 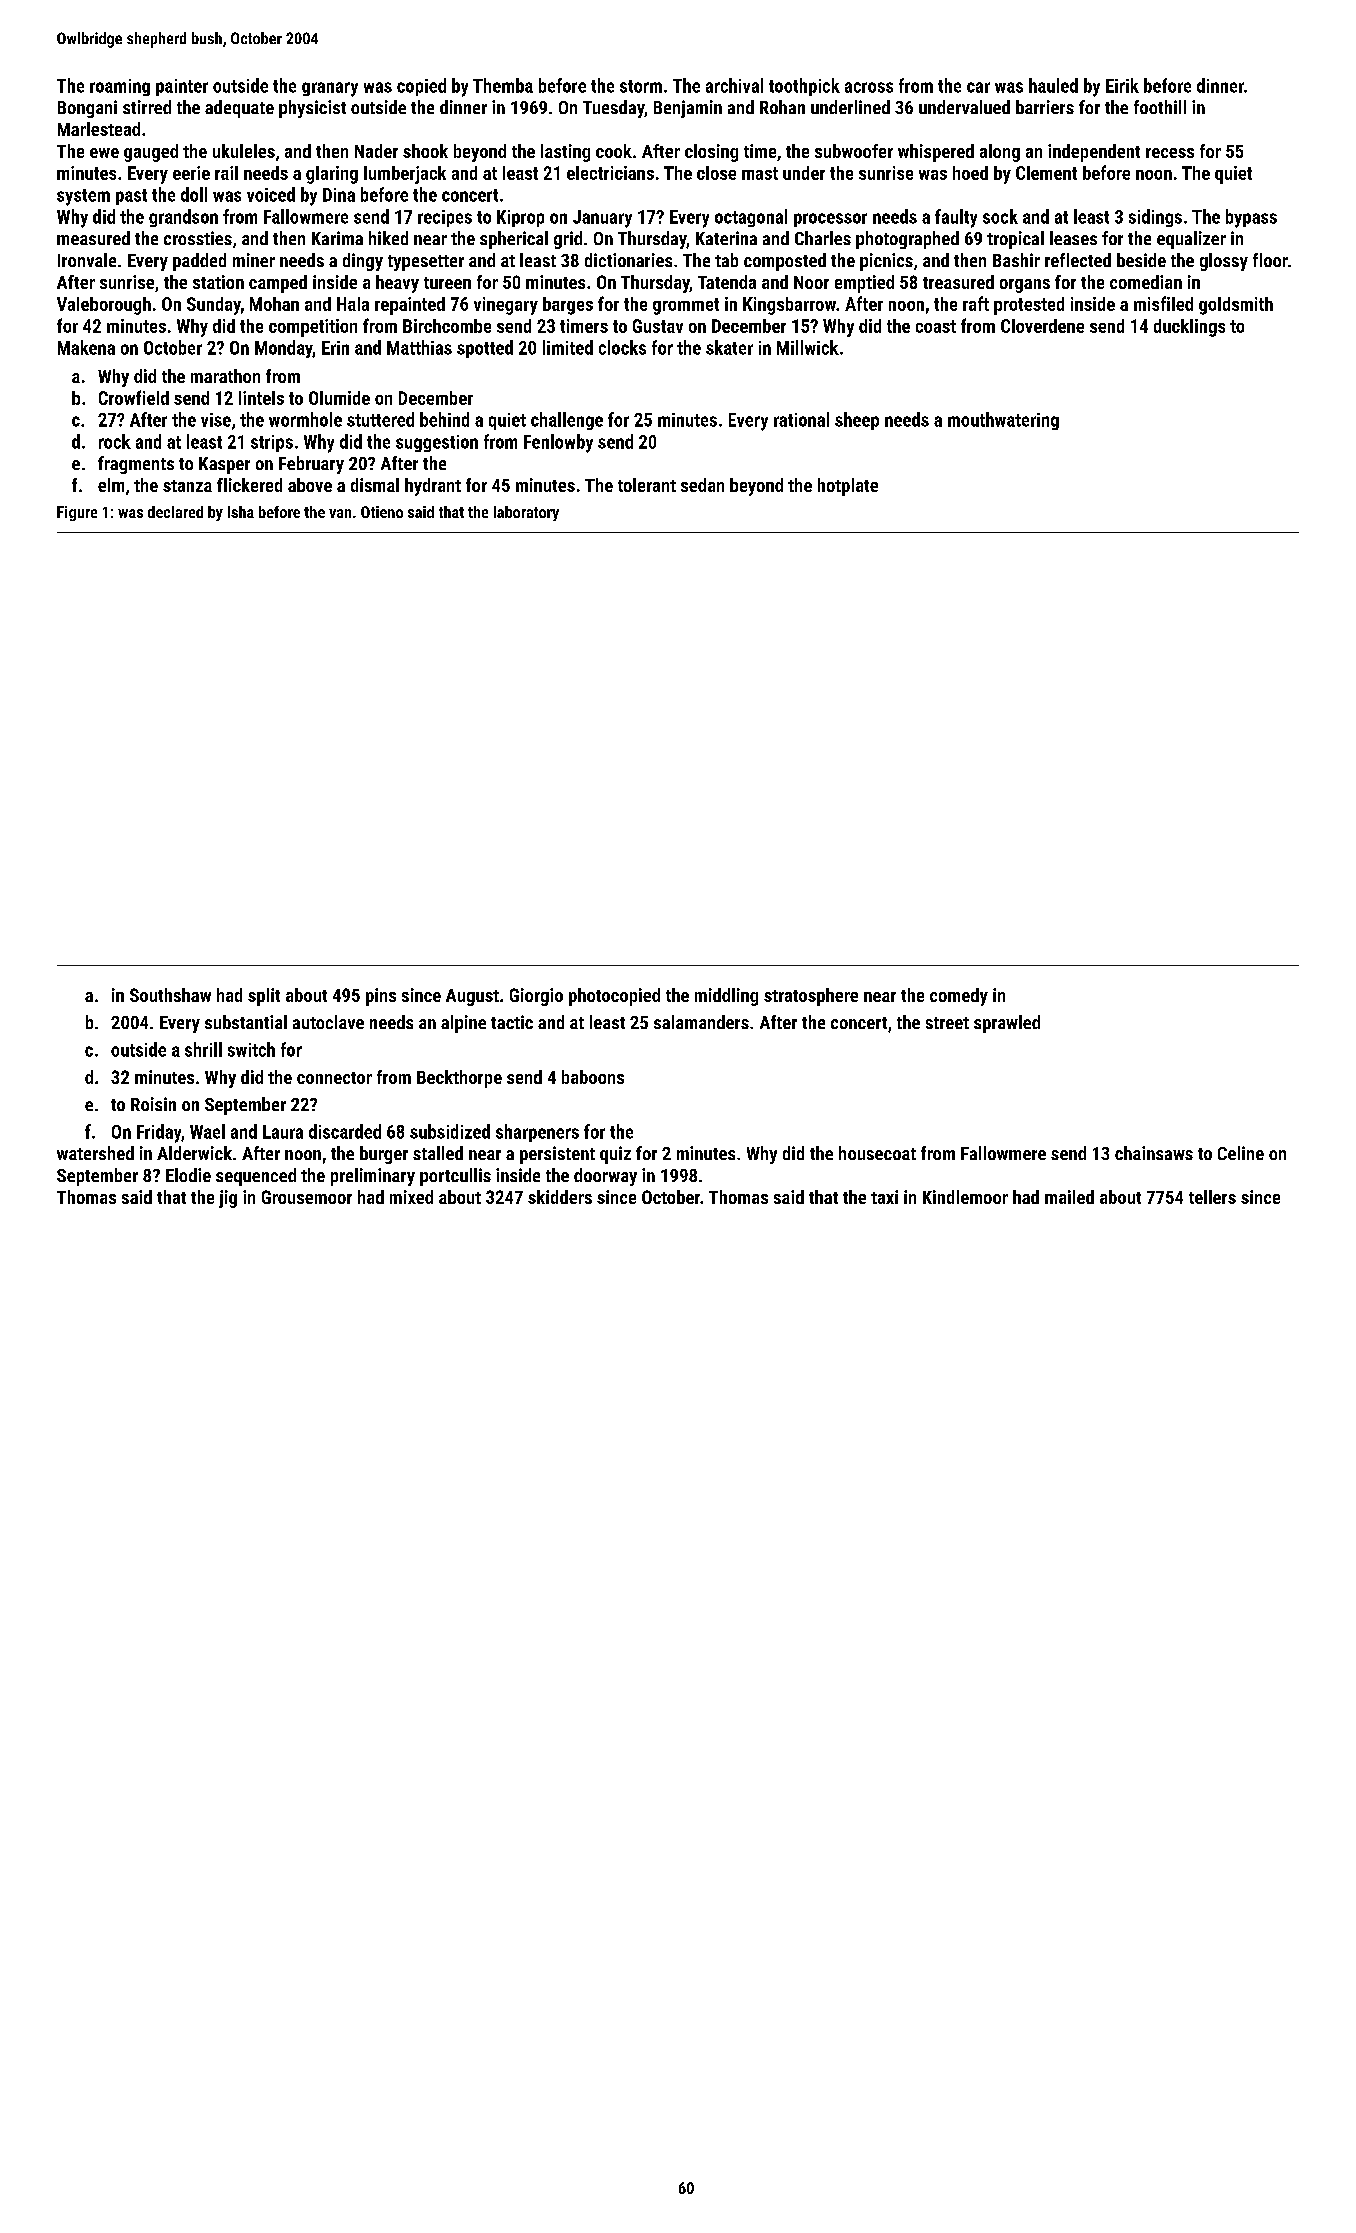 What do you see at coordinates (87, 260) in the document?
I see `Ironvale` at bounding box center [87, 260].
